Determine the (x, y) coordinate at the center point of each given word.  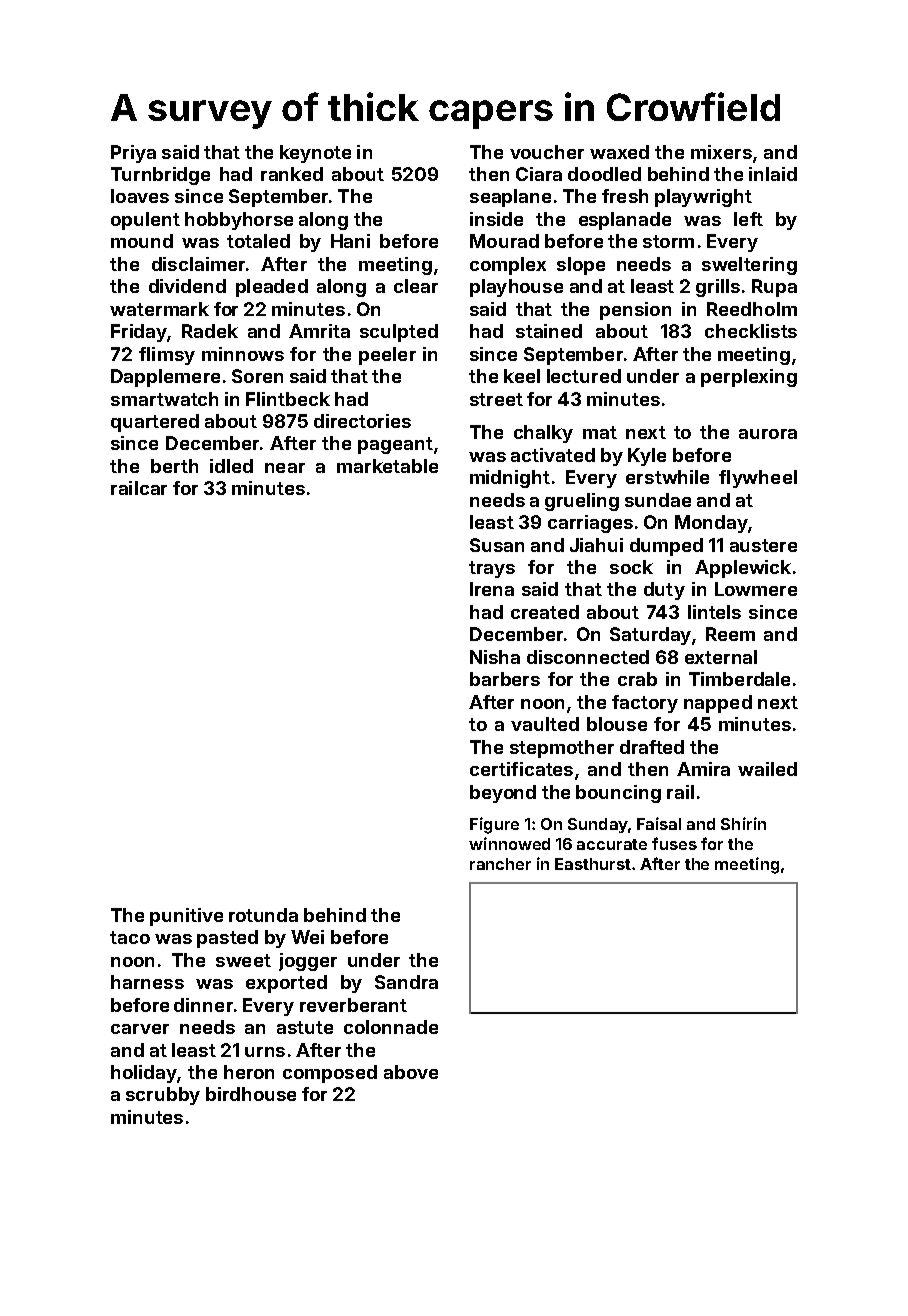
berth (174, 466)
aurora (768, 434)
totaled (258, 241)
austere (763, 545)
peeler (387, 356)
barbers (505, 679)
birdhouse (251, 1094)
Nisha (495, 657)
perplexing (749, 378)
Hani (350, 241)
